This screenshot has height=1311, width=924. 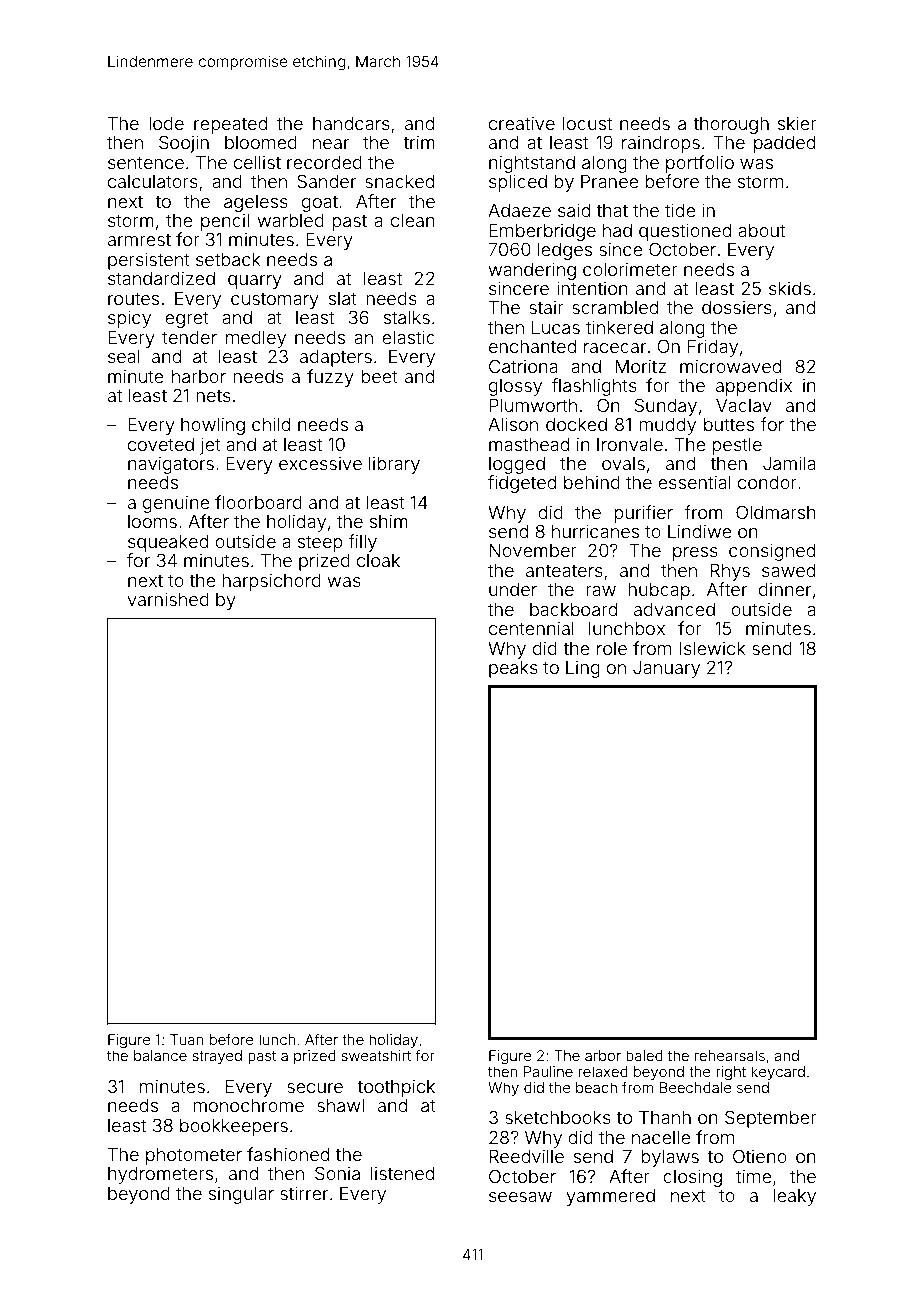 What do you see at coordinates (160, 1175) in the screenshot?
I see `hydrometers` at bounding box center [160, 1175].
